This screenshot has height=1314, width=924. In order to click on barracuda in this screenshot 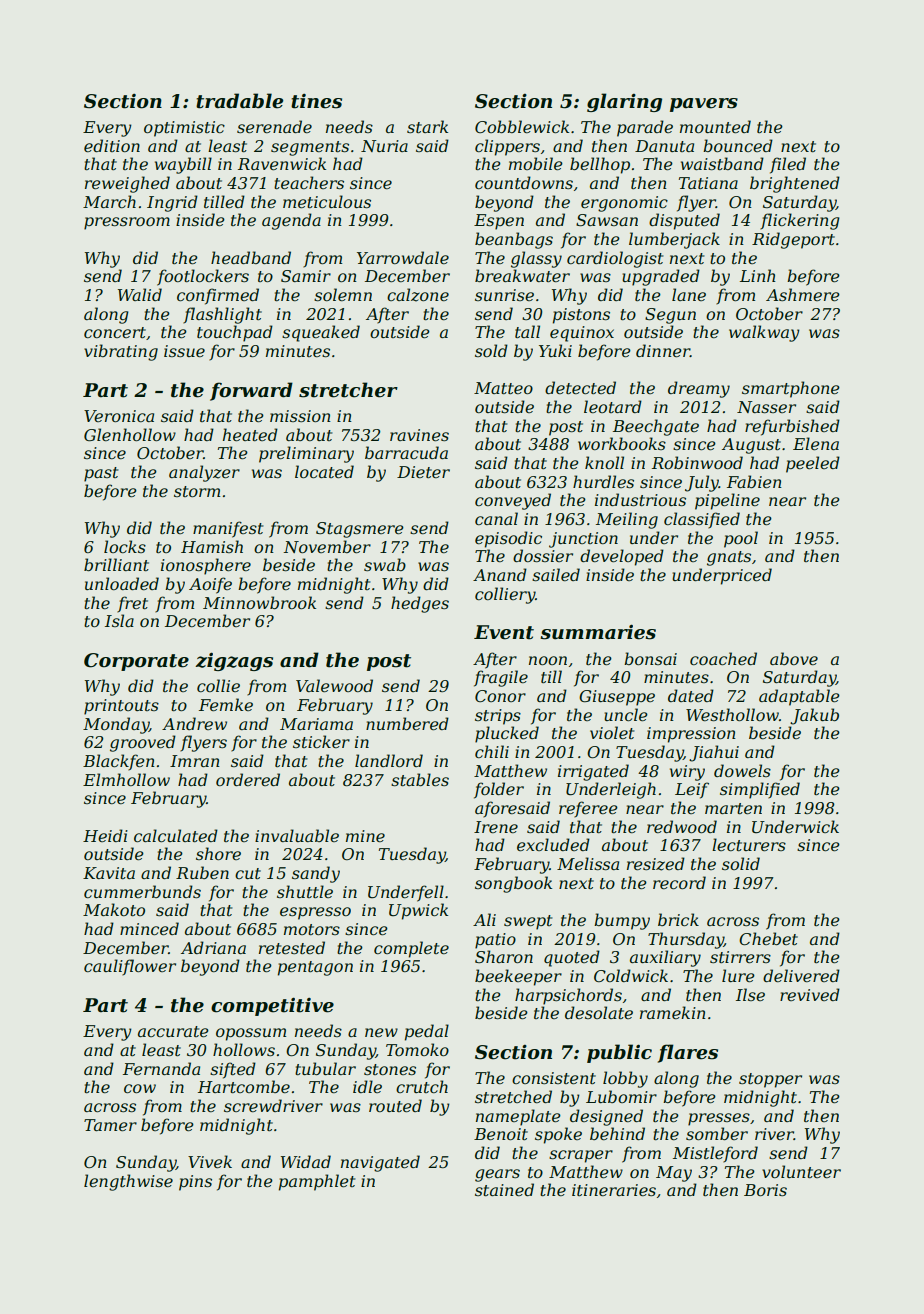, I will do `click(406, 452)`.
